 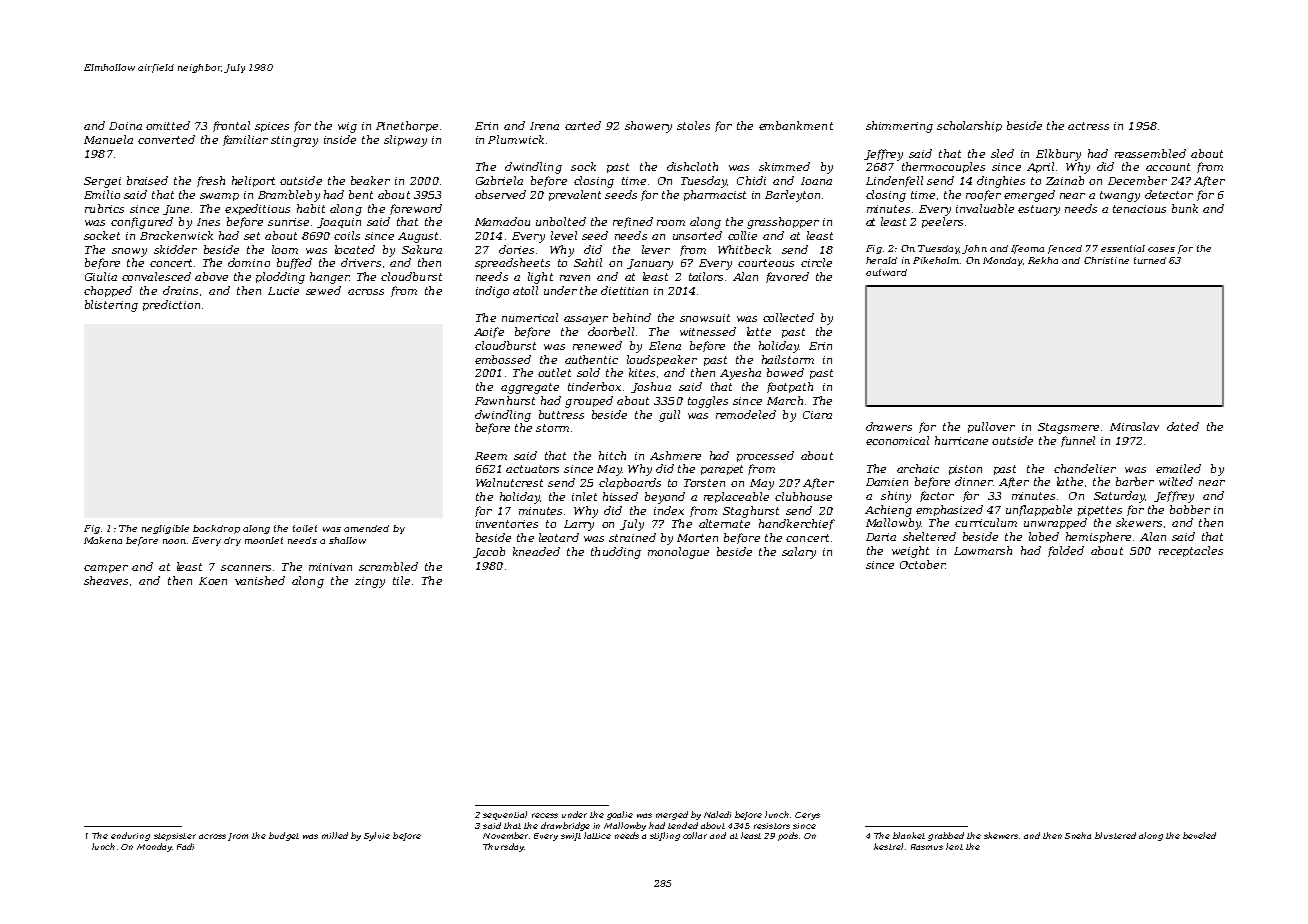 What do you see at coordinates (509, 482) in the screenshot?
I see `Walnutcrest` at bounding box center [509, 482].
